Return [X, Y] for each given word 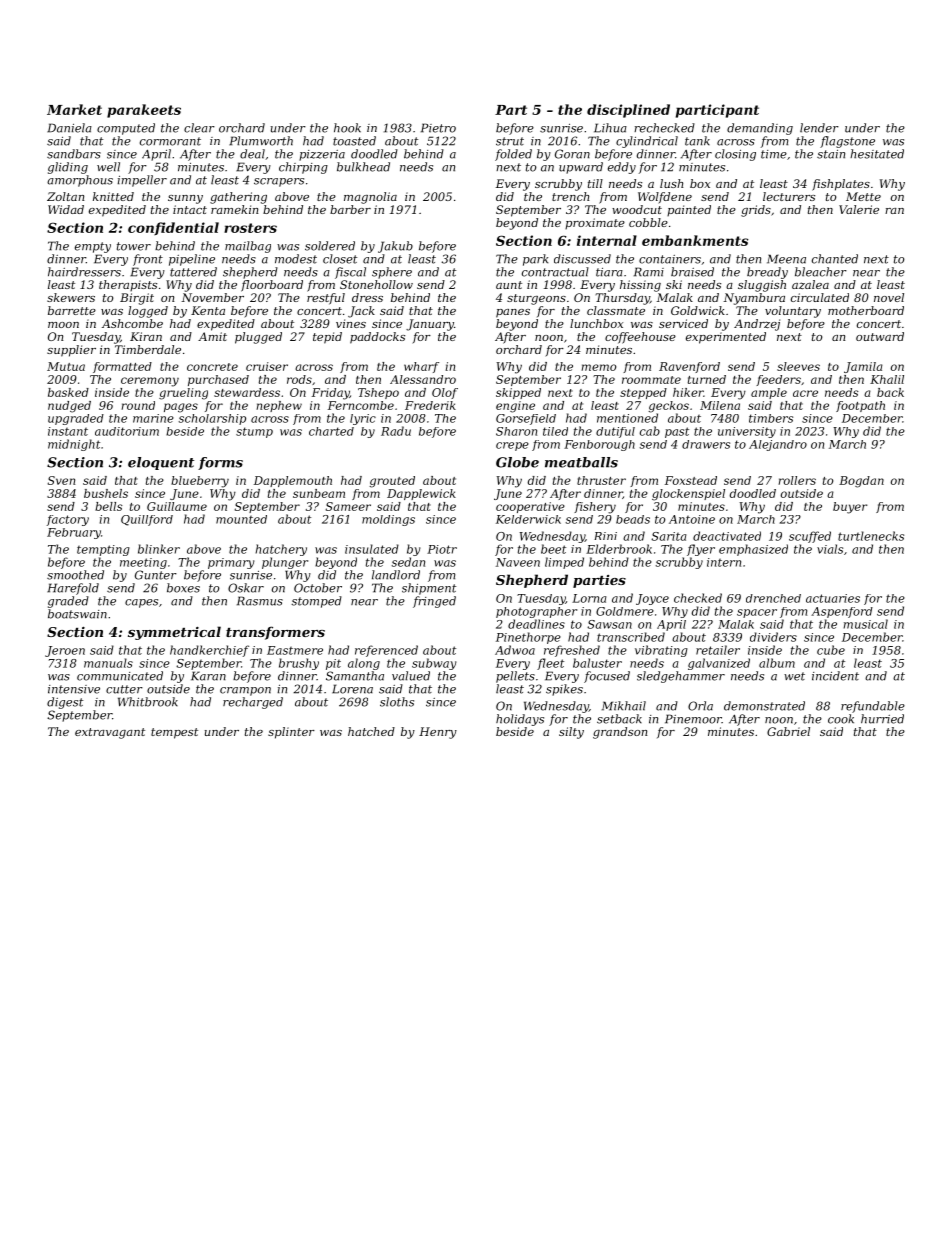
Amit [212, 336]
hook [347, 128]
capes [141, 603]
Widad [66, 209]
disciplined [628, 111]
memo [598, 367]
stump [254, 432]
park [535, 260]
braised [692, 272]
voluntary [793, 312]
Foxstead [691, 480]
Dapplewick [421, 494]
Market [74, 109]
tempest [174, 733]
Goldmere [625, 611]
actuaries [833, 598]
